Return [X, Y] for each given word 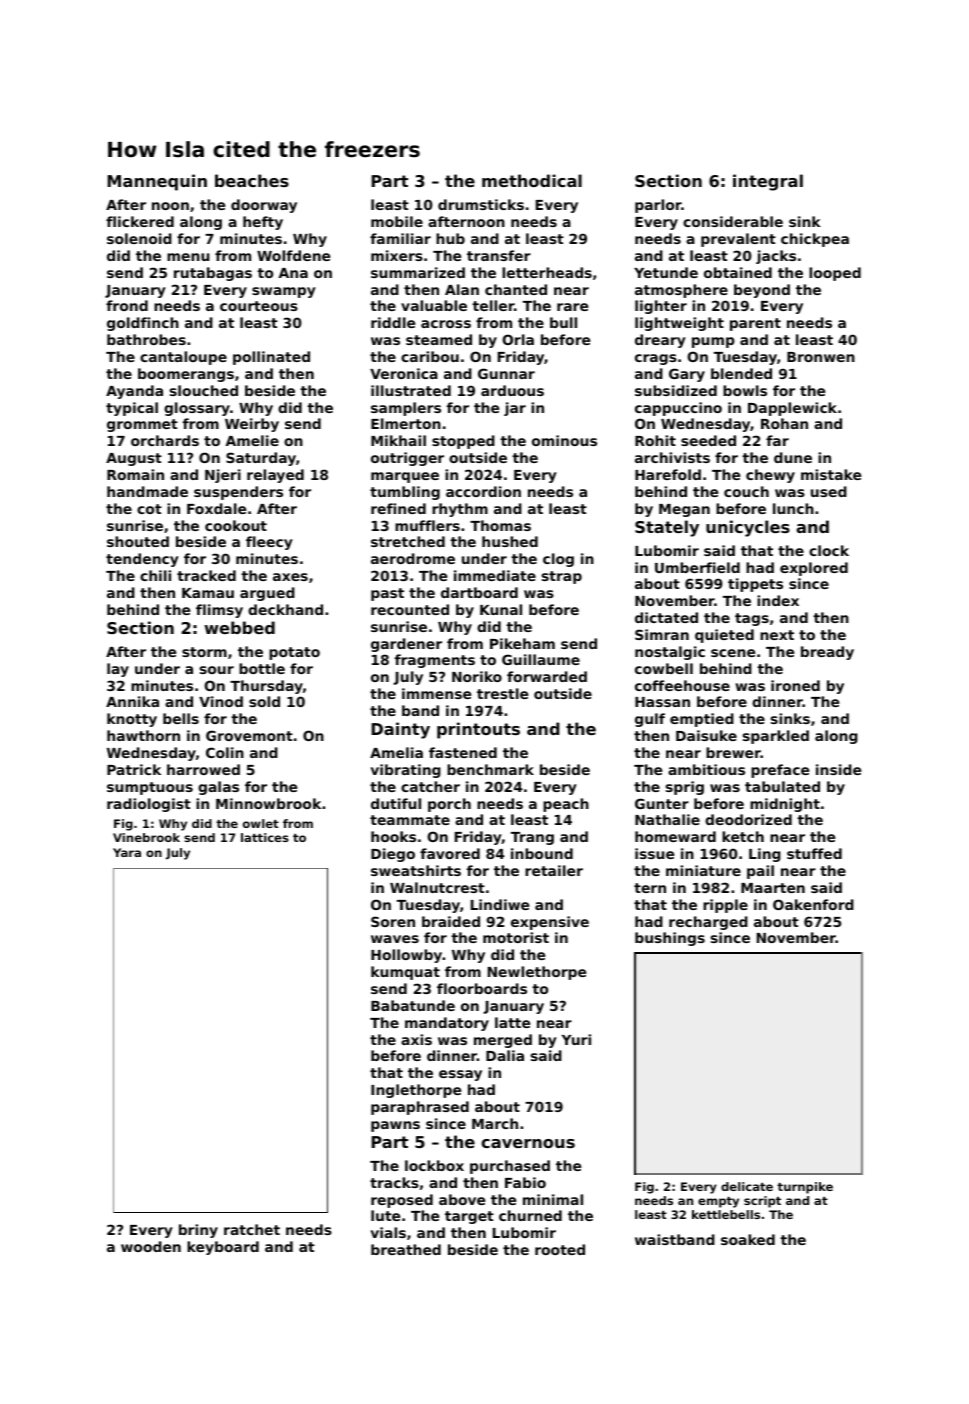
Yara [127, 852]
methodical [532, 180]
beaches [252, 180]
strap [562, 577]
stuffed [814, 853]
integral [768, 182]
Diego [393, 855]
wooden [151, 1246]
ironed [795, 685]
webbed [239, 627]
